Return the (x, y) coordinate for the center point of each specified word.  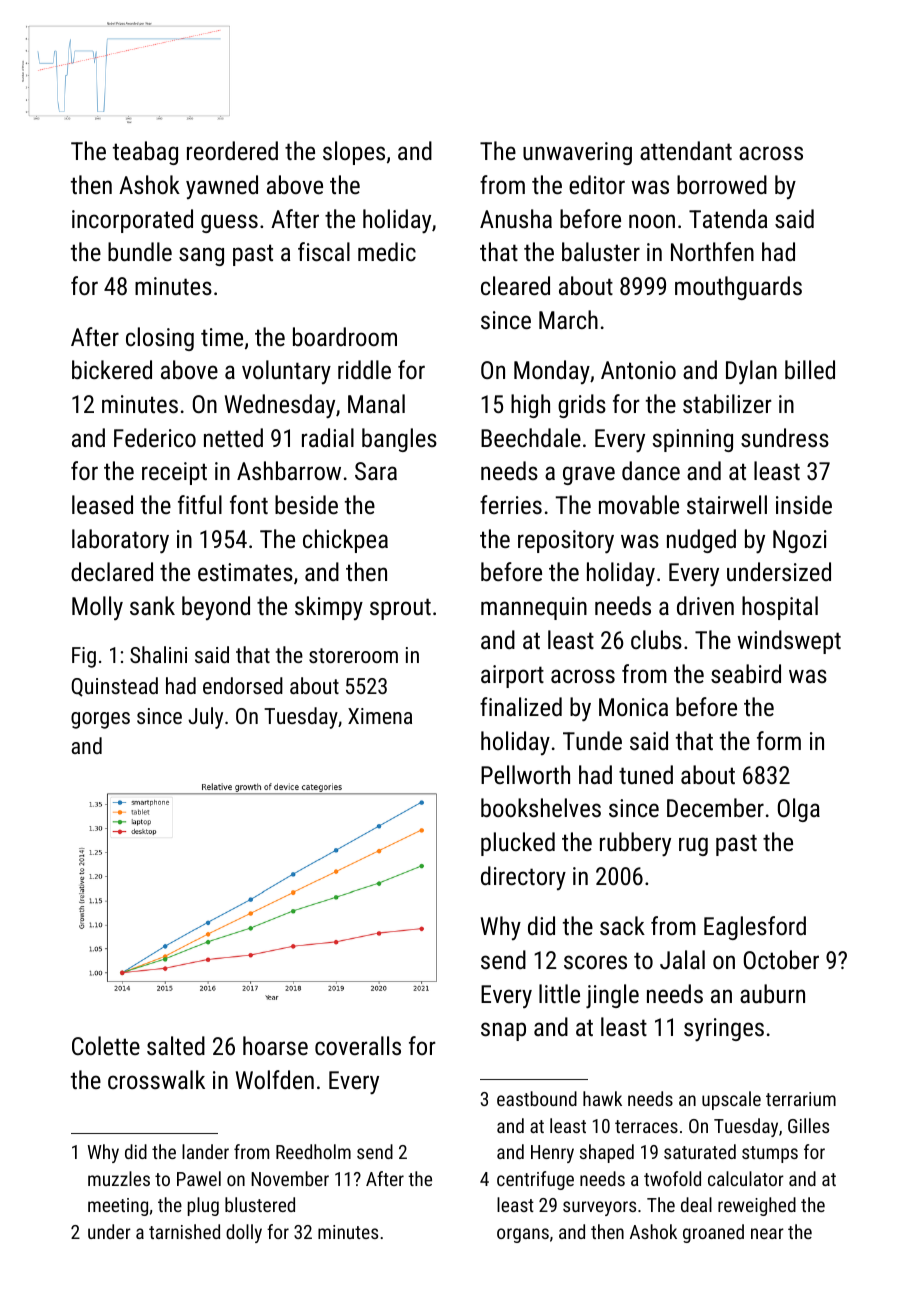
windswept (789, 642)
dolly (244, 1233)
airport (512, 676)
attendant (686, 150)
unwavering (577, 153)
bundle (140, 251)
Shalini (158, 654)
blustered (260, 1204)
